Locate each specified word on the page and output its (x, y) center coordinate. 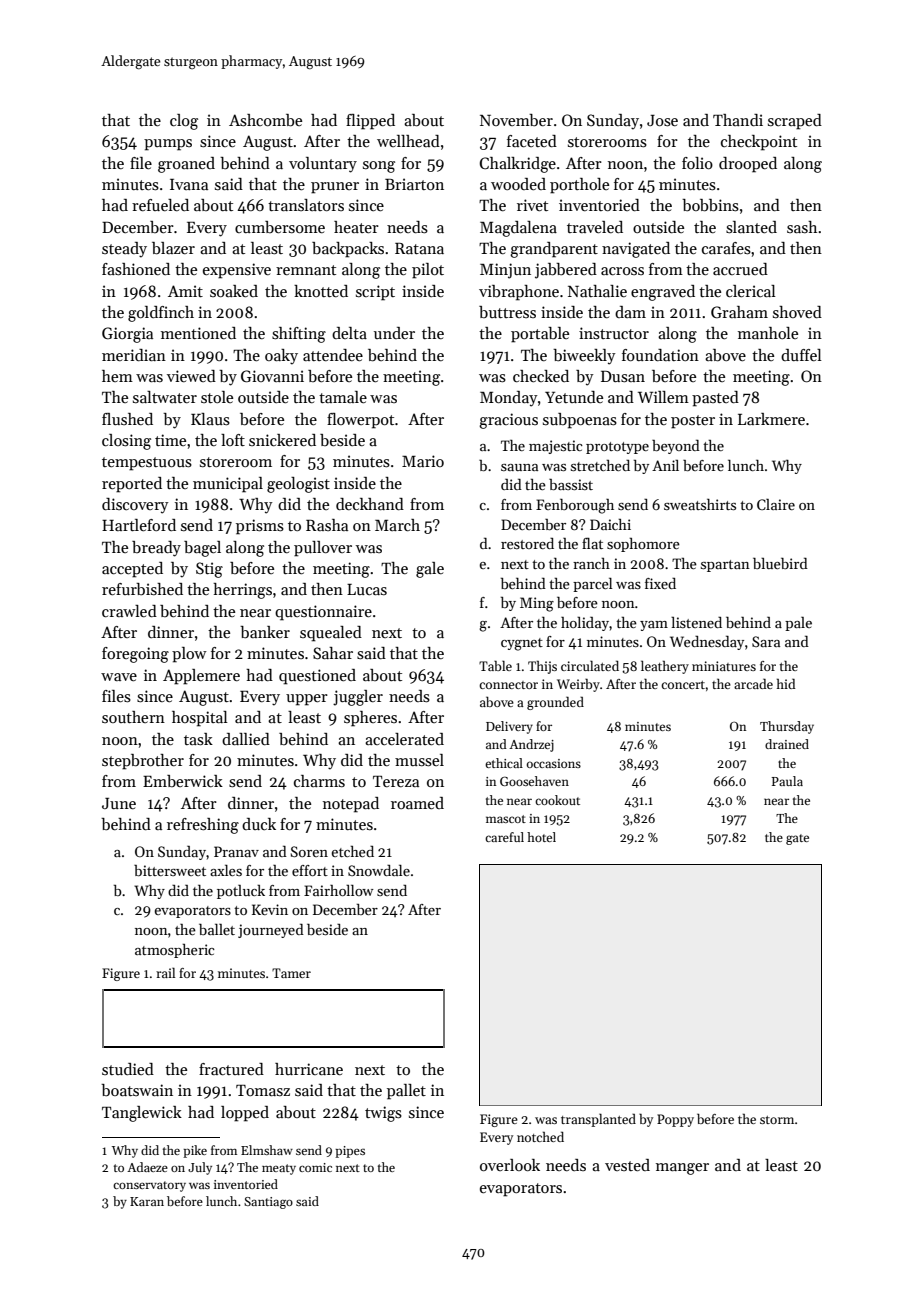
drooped (748, 165)
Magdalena (518, 229)
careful (504, 837)
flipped (370, 122)
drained (787, 744)
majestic (556, 447)
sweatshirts (700, 504)
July (200, 1168)
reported (132, 485)
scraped (795, 122)
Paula (787, 781)
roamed (417, 803)
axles (226, 870)
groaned (186, 165)
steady (124, 250)
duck (259, 824)
